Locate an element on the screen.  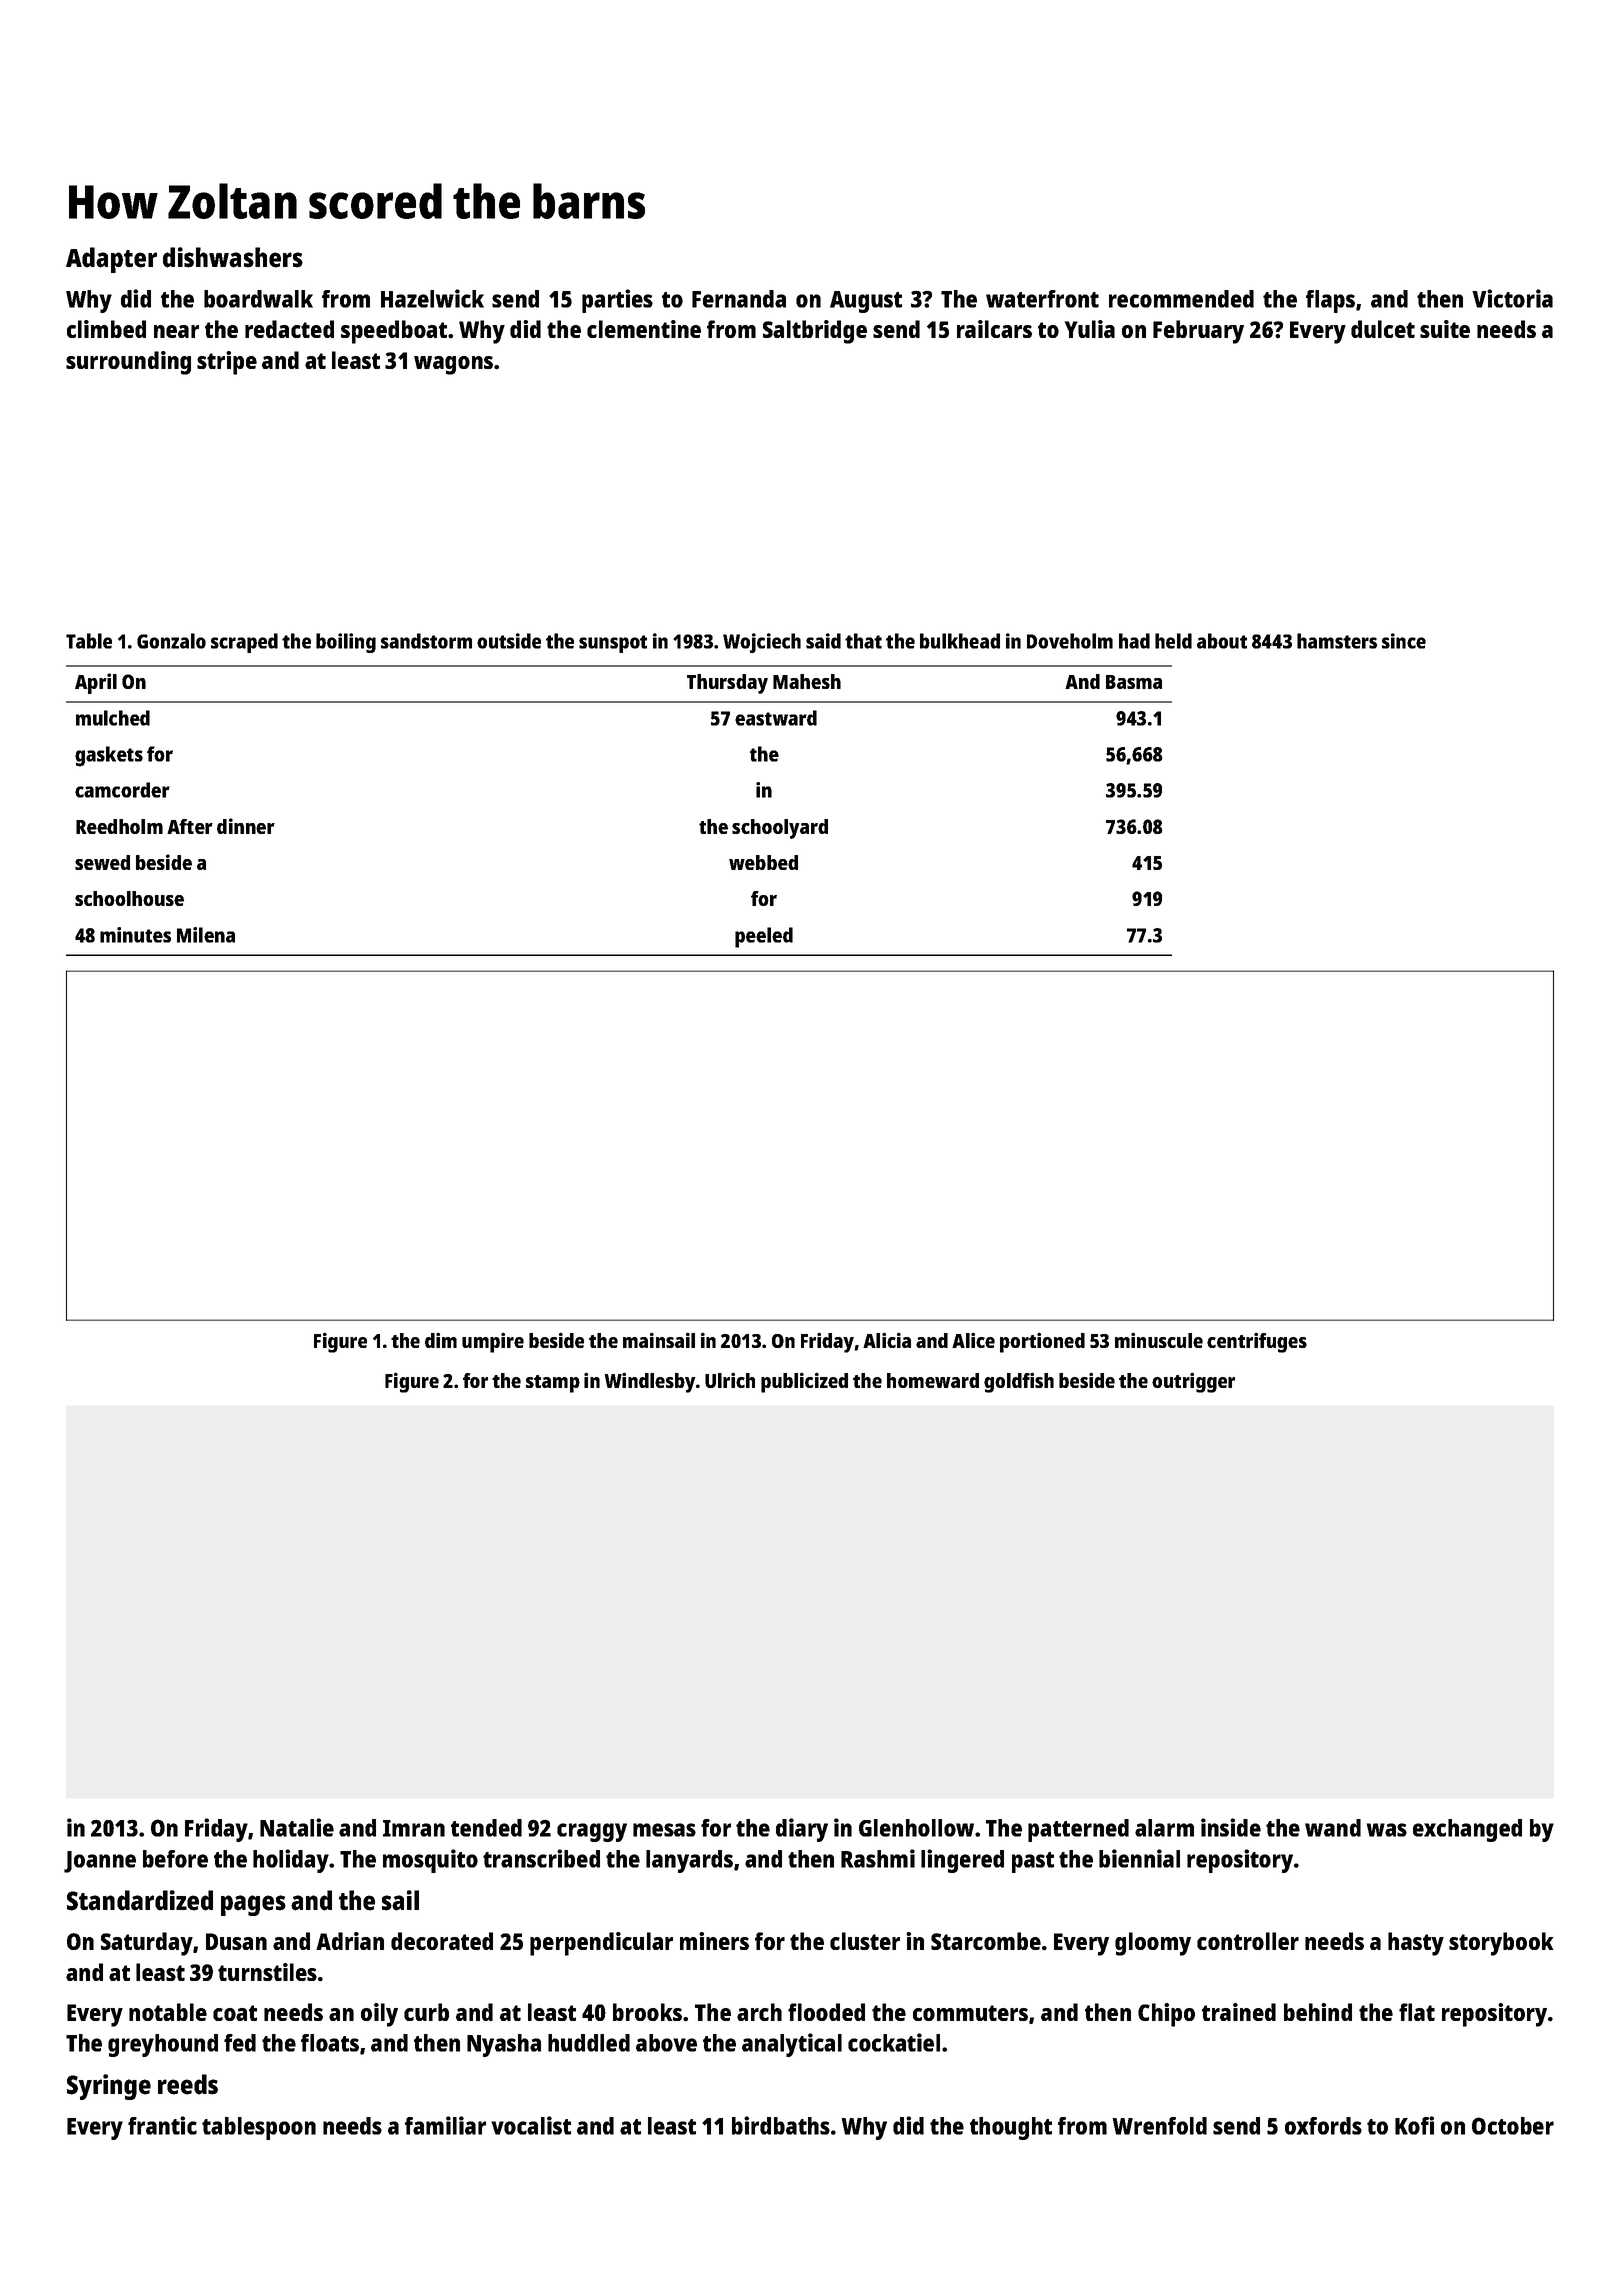
surrounding is located at coordinates (128, 363).
